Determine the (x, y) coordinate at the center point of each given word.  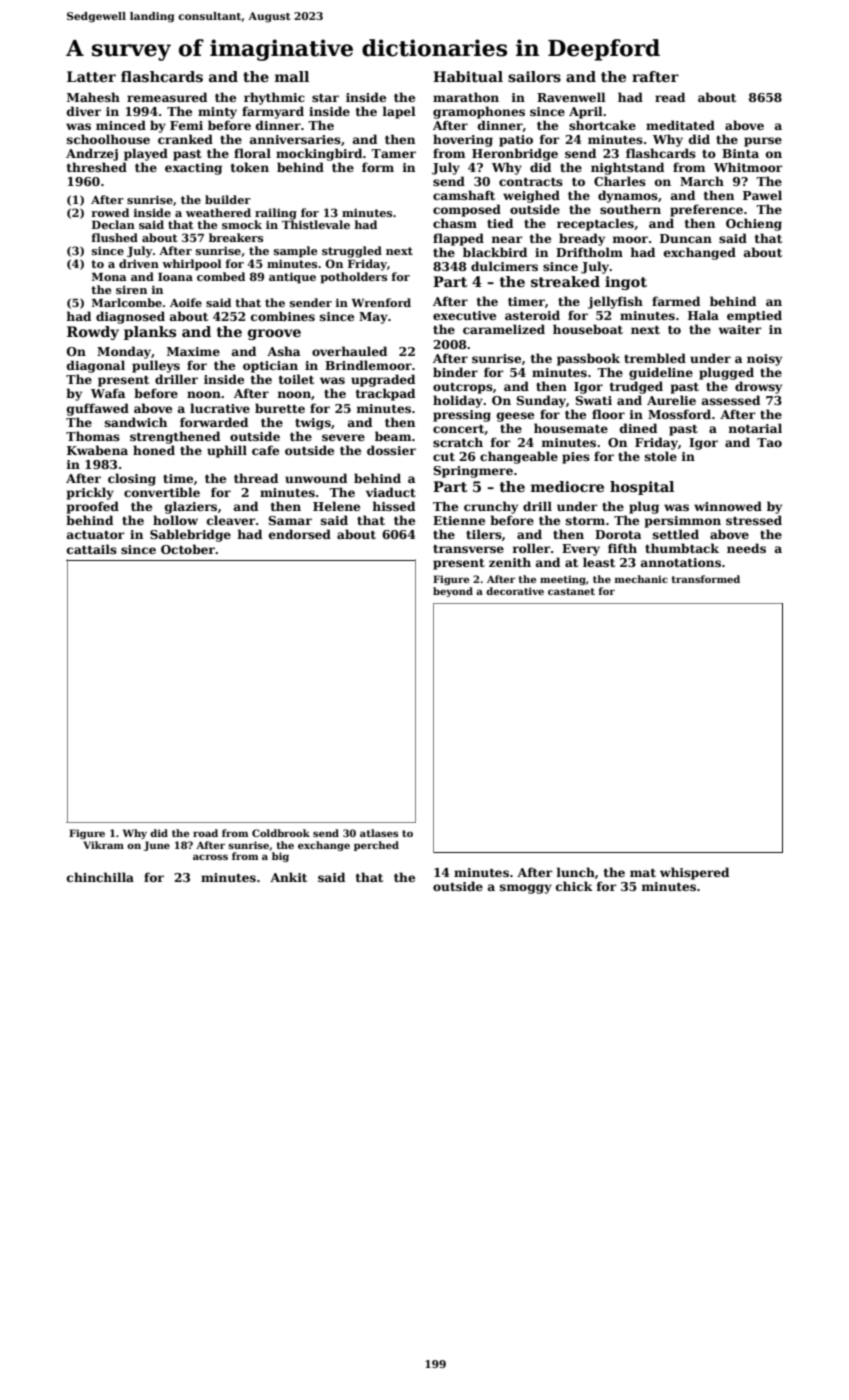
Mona (109, 277)
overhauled (349, 351)
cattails (92, 549)
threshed (97, 167)
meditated (680, 125)
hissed (394, 506)
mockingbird (319, 154)
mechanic (641, 579)
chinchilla (100, 877)
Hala (703, 315)
